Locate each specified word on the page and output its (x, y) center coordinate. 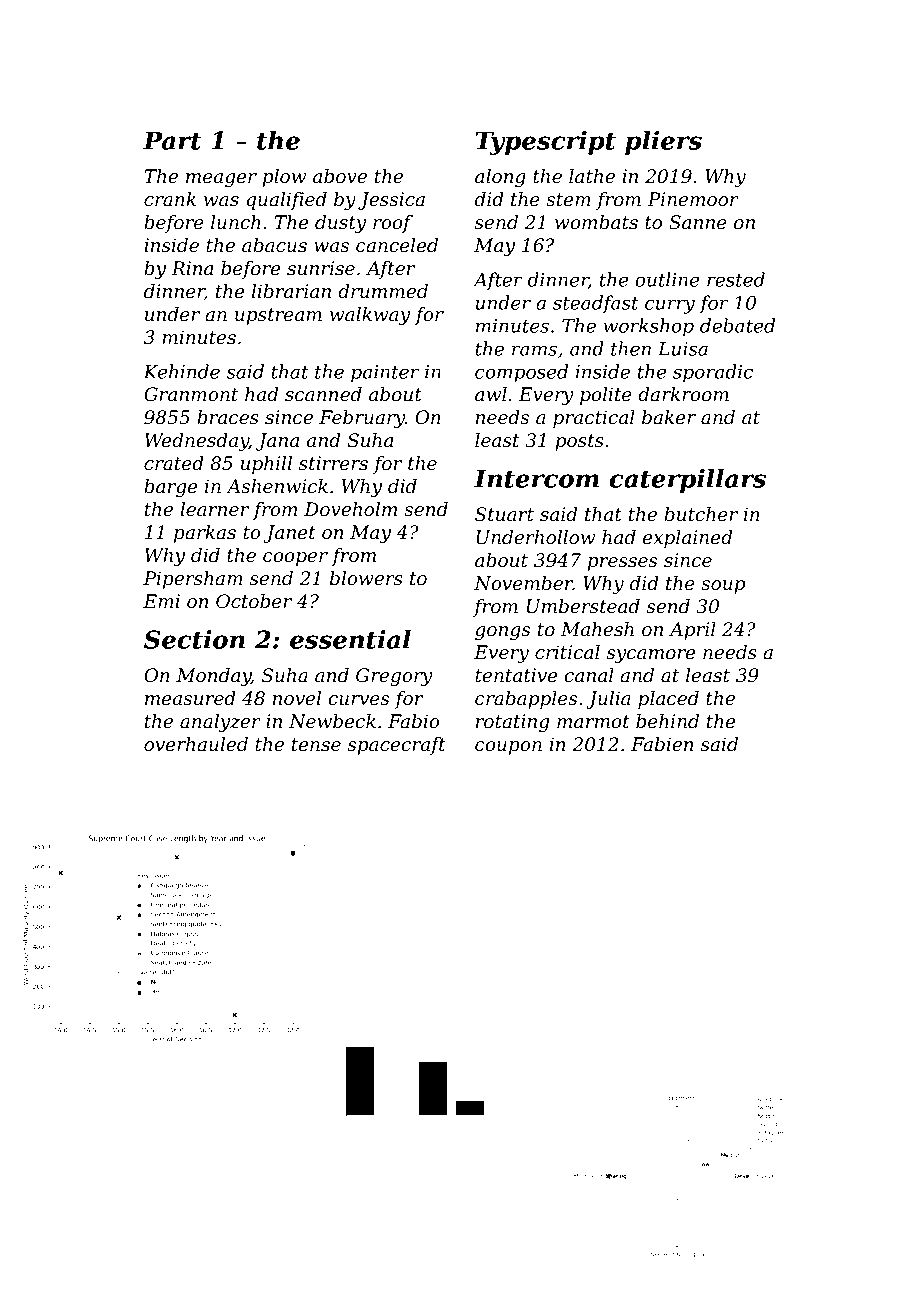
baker (669, 417)
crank (170, 199)
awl (491, 394)
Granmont (191, 394)
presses (622, 564)
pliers (663, 143)
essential (350, 639)
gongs (502, 633)
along (500, 178)
